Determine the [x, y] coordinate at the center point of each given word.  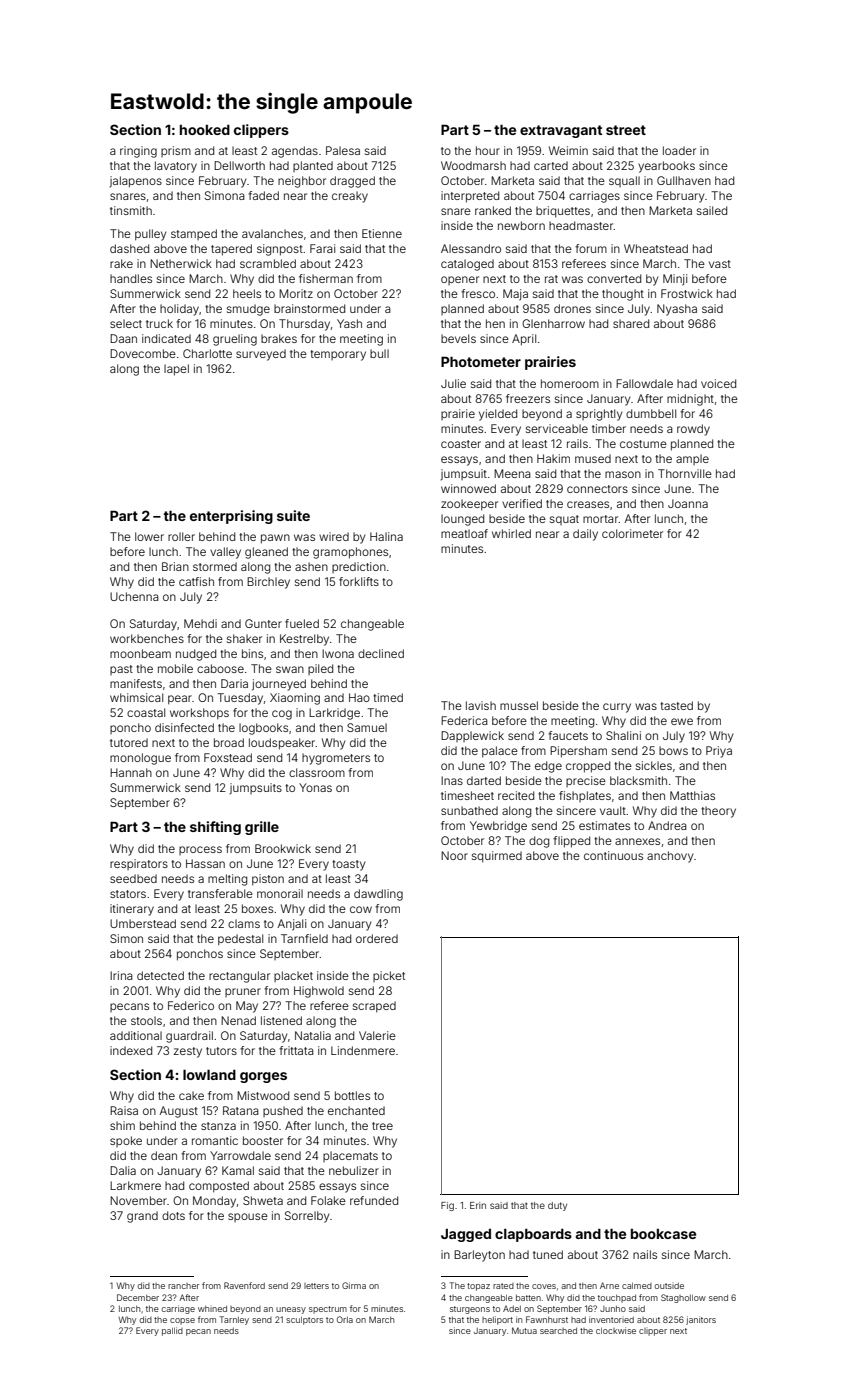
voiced [718, 383]
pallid [172, 1331]
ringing [138, 152]
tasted [676, 705]
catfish [196, 581]
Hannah [131, 772]
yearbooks [666, 167]
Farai [322, 248]
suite [293, 515]
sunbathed [469, 810]
